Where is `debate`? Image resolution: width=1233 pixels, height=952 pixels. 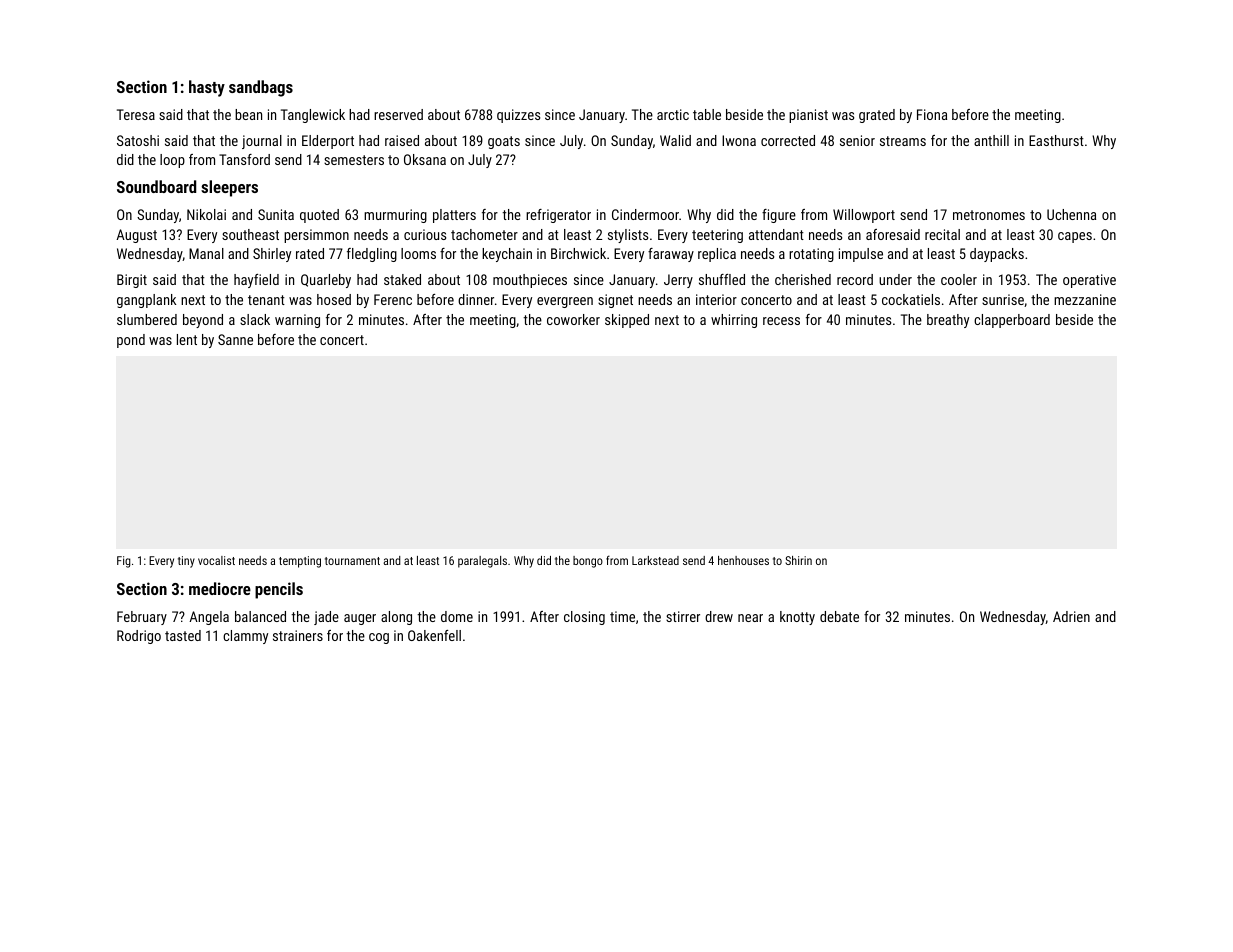 debate is located at coordinates (839, 616).
